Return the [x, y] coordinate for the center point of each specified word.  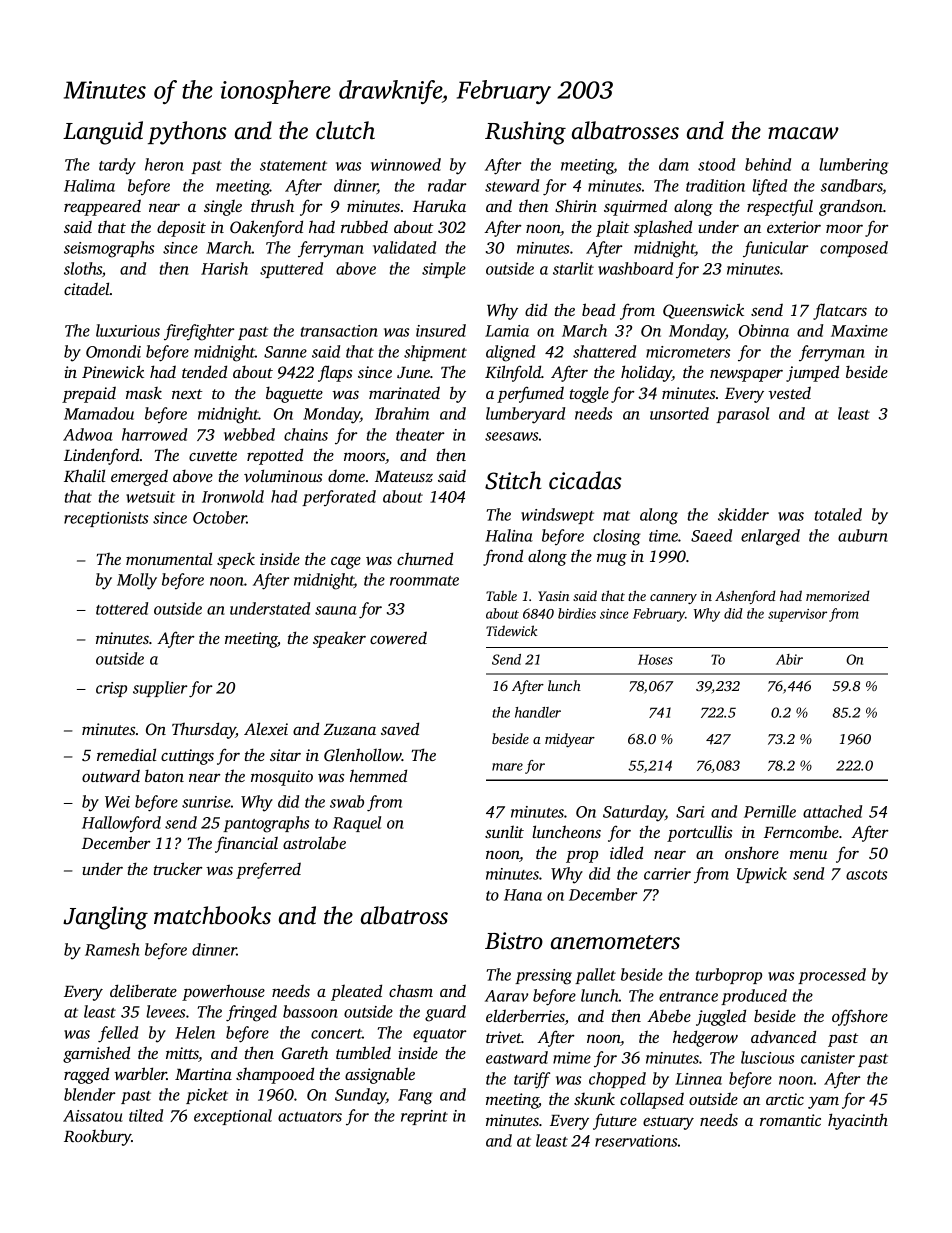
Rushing [525, 133]
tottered [122, 608]
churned [425, 558]
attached [832, 811]
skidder [743, 514]
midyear [570, 740]
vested [789, 392]
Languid [103, 133]
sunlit [504, 831]
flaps [335, 373]
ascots [866, 875]
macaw [803, 133]
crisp [111, 689]
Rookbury [98, 1137]
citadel [87, 288]
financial [246, 844]
